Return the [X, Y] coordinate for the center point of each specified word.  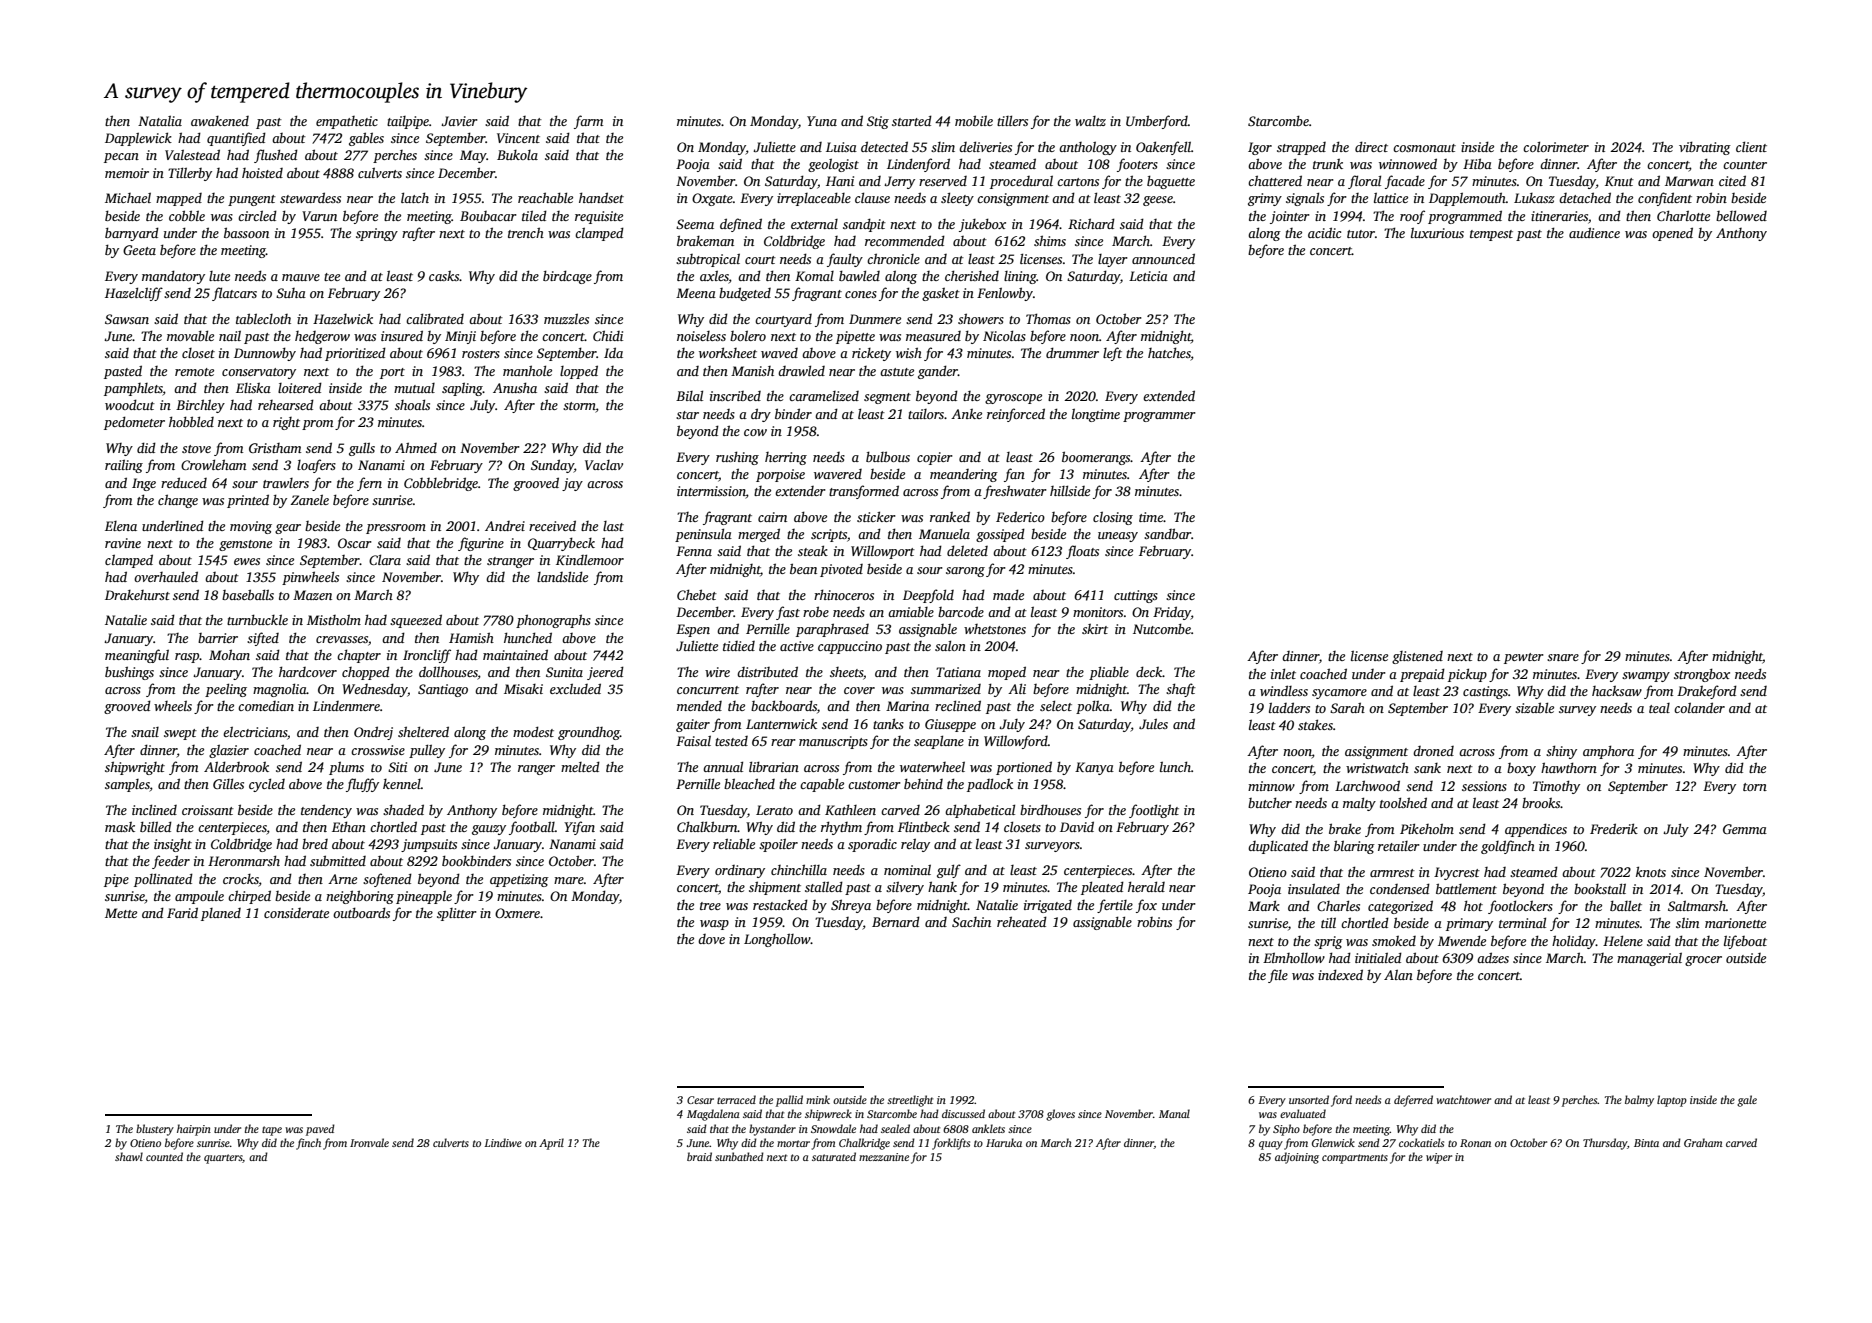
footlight [1154, 811]
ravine [123, 543]
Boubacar [488, 216]
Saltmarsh [1697, 905]
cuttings [1136, 596]
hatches [1169, 354]
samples [127, 785]
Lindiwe [503, 1142]
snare [1563, 657]
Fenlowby [1005, 294]
